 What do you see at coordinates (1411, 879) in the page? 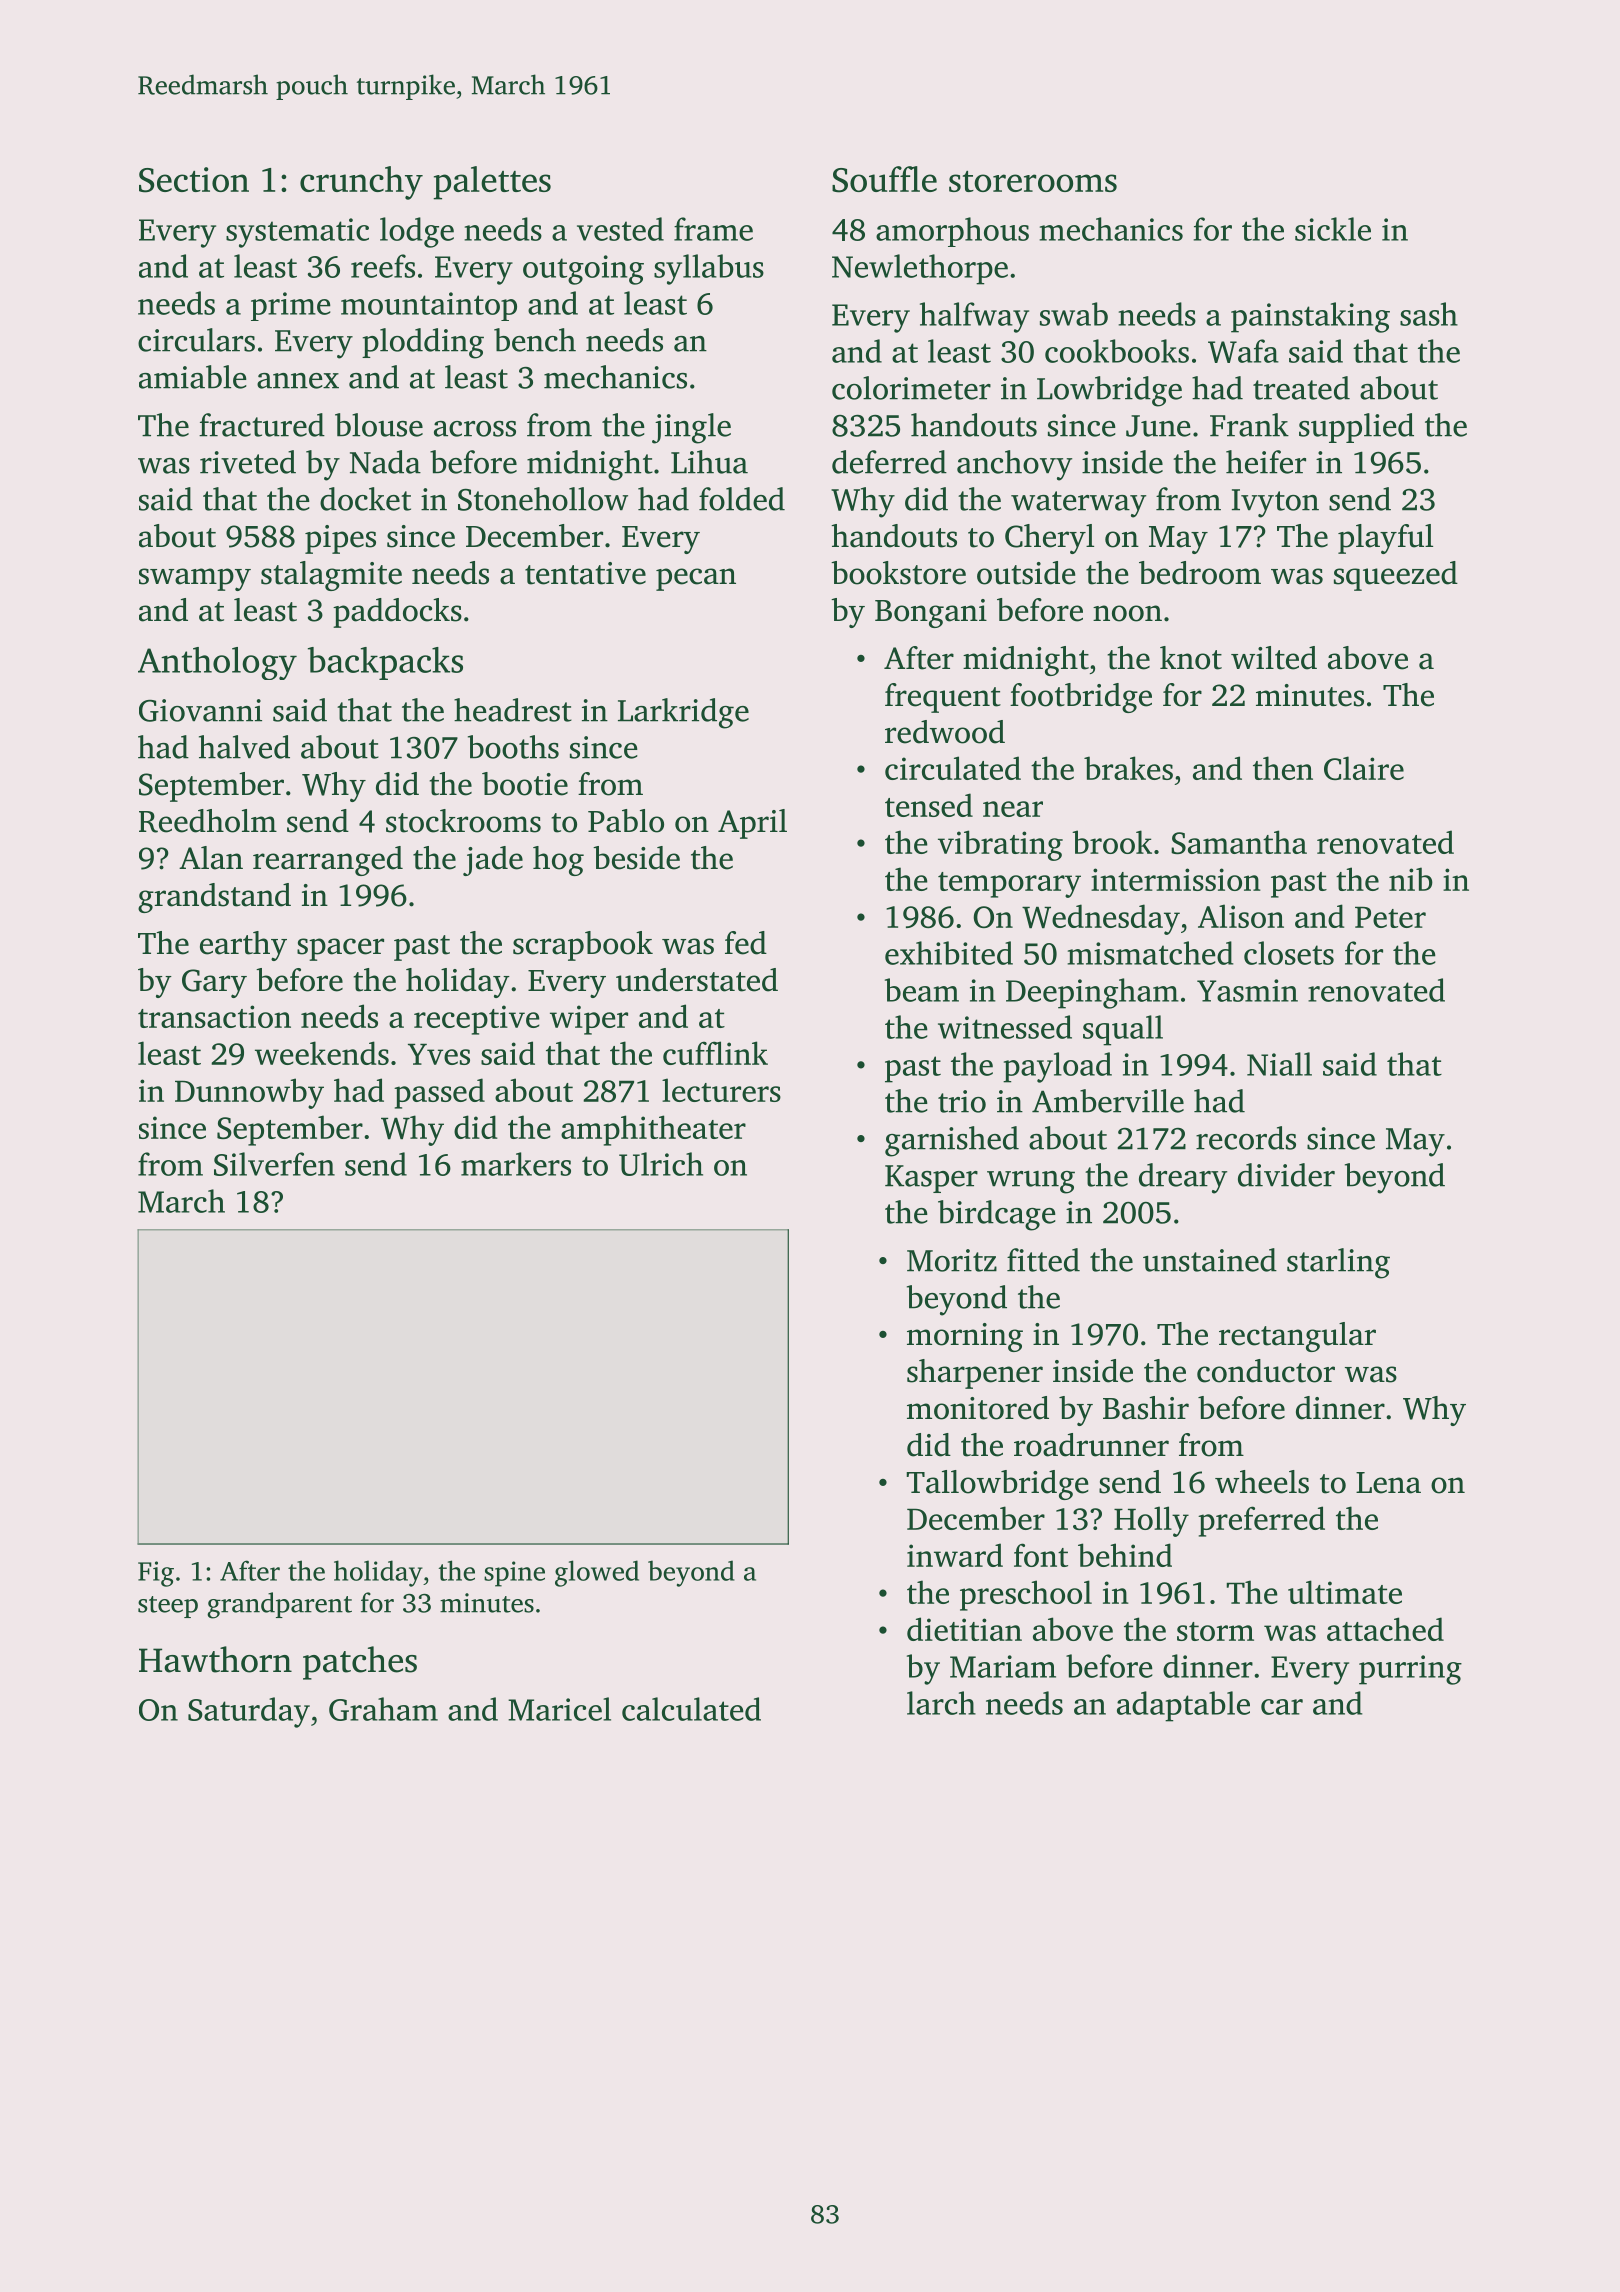
I see `nib` at bounding box center [1411, 879].
